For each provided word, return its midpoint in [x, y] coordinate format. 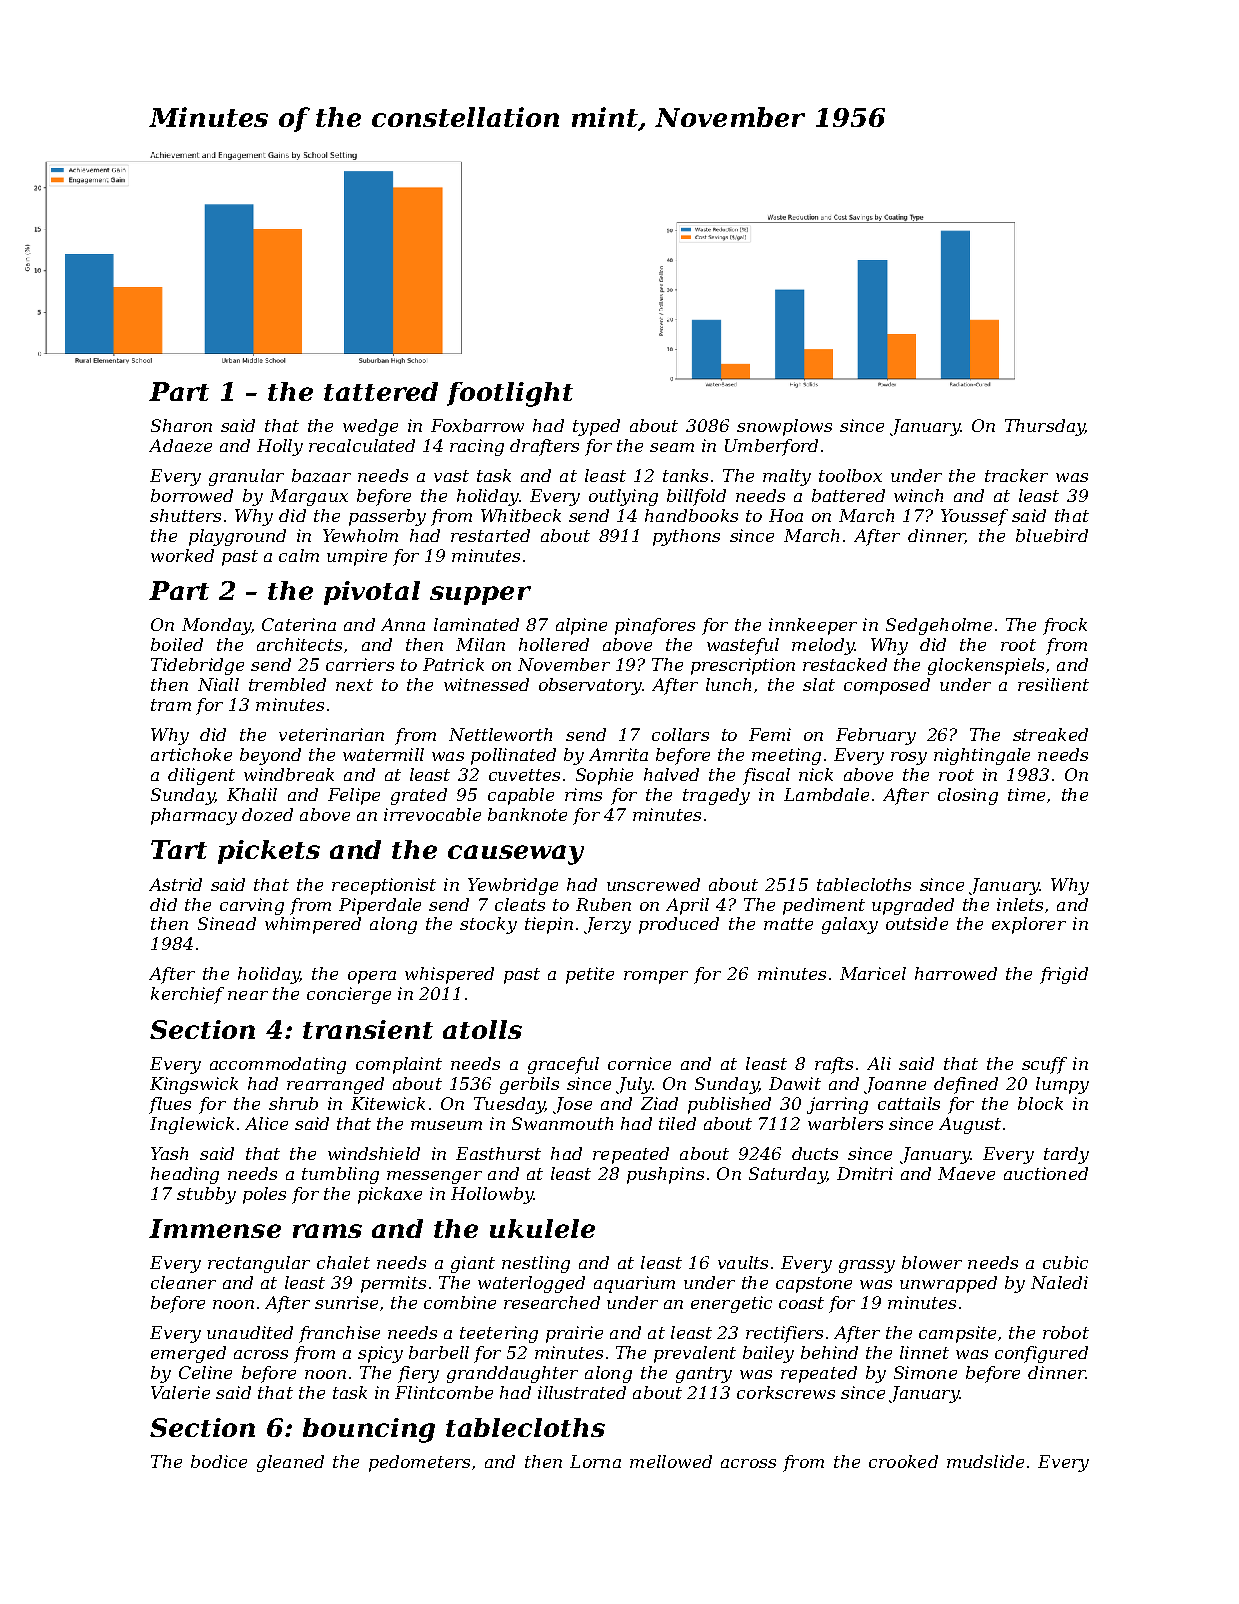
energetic [731, 1304]
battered [848, 495]
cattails [909, 1103]
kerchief [187, 995]
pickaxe [390, 1195]
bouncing [369, 1430]
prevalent [695, 1354]
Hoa [786, 515]
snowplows [784, 427]
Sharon [181, 425]
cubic [1065, 1262]
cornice [639, 1063]
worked [182, 555]
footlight [510, 394]
